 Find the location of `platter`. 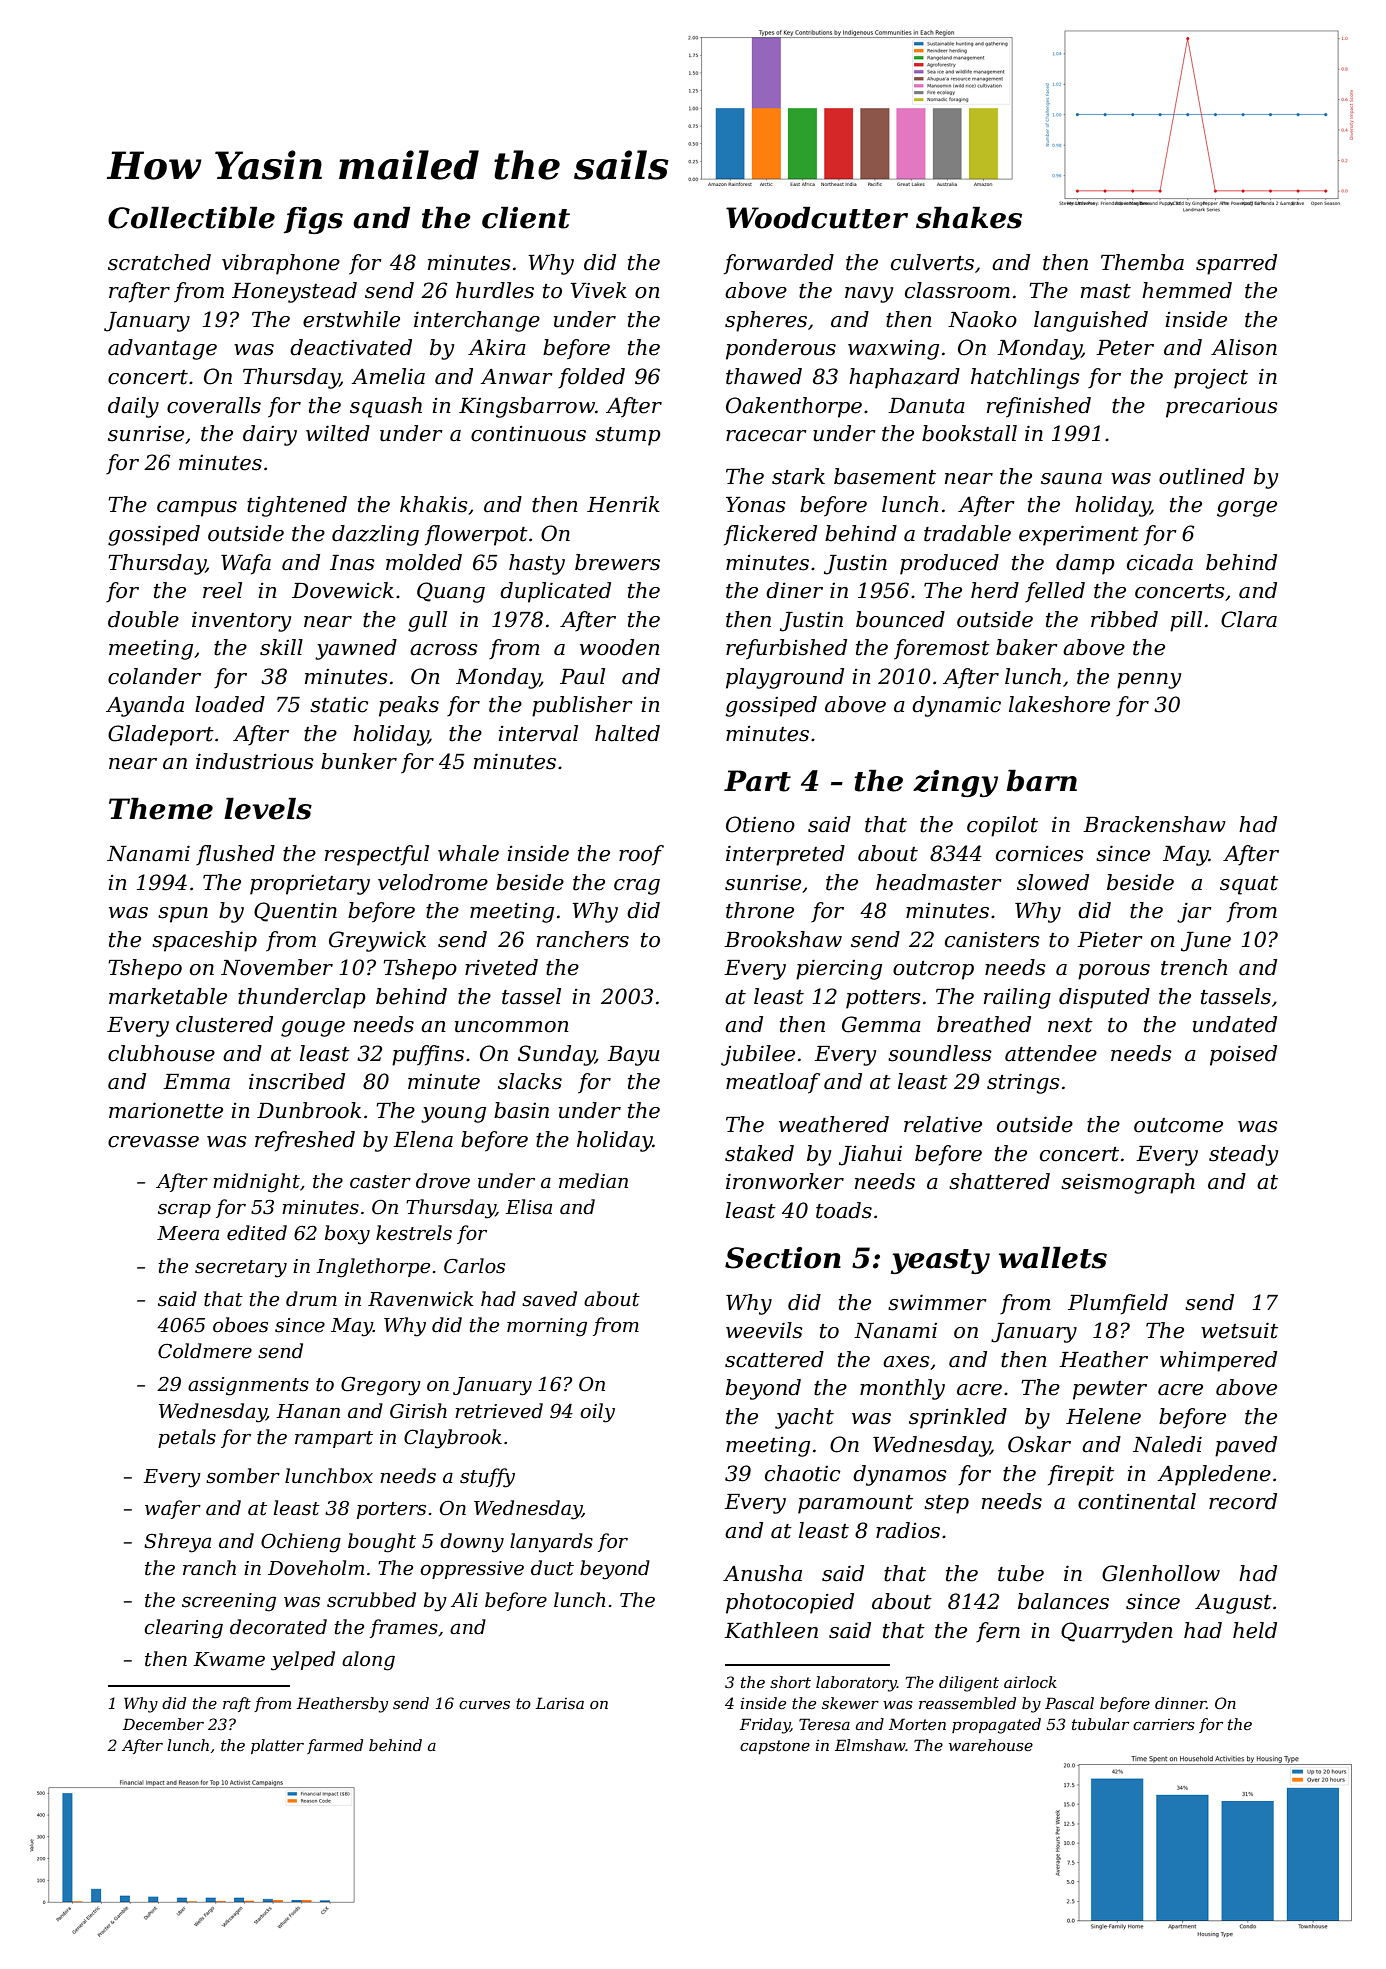

platter is located at coordinates (277, 1746).
